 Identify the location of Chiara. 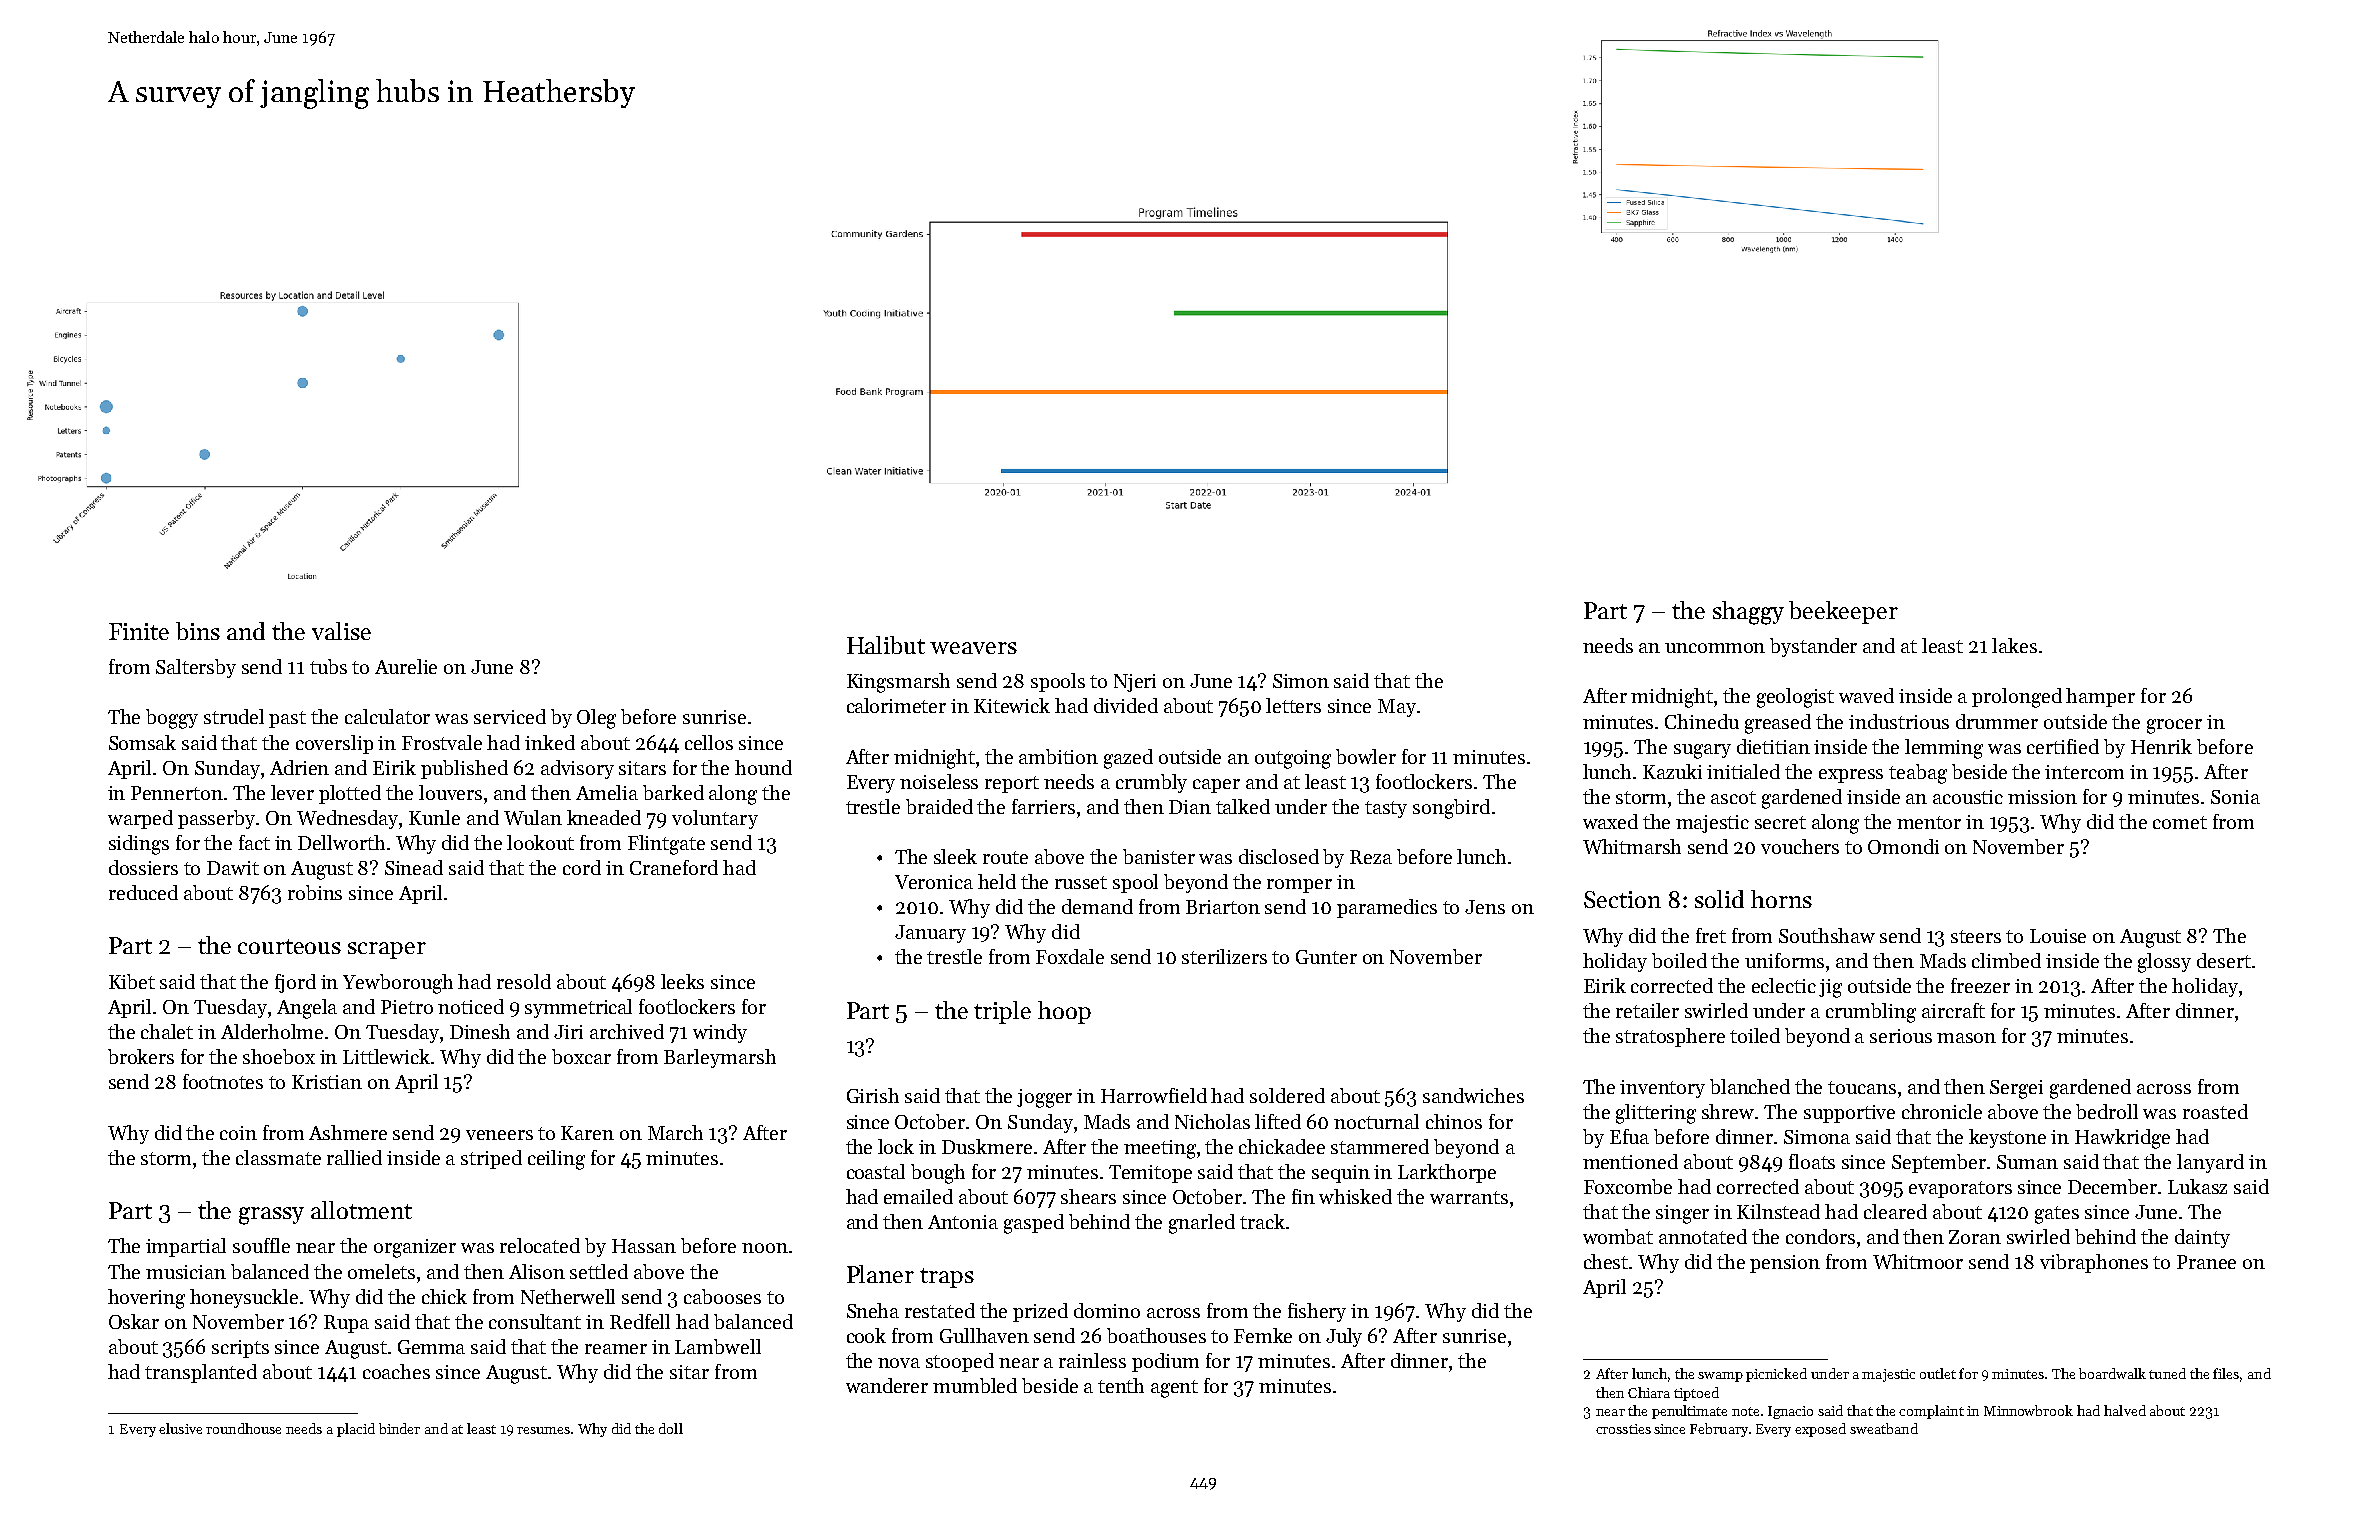
(1649, 1392).
